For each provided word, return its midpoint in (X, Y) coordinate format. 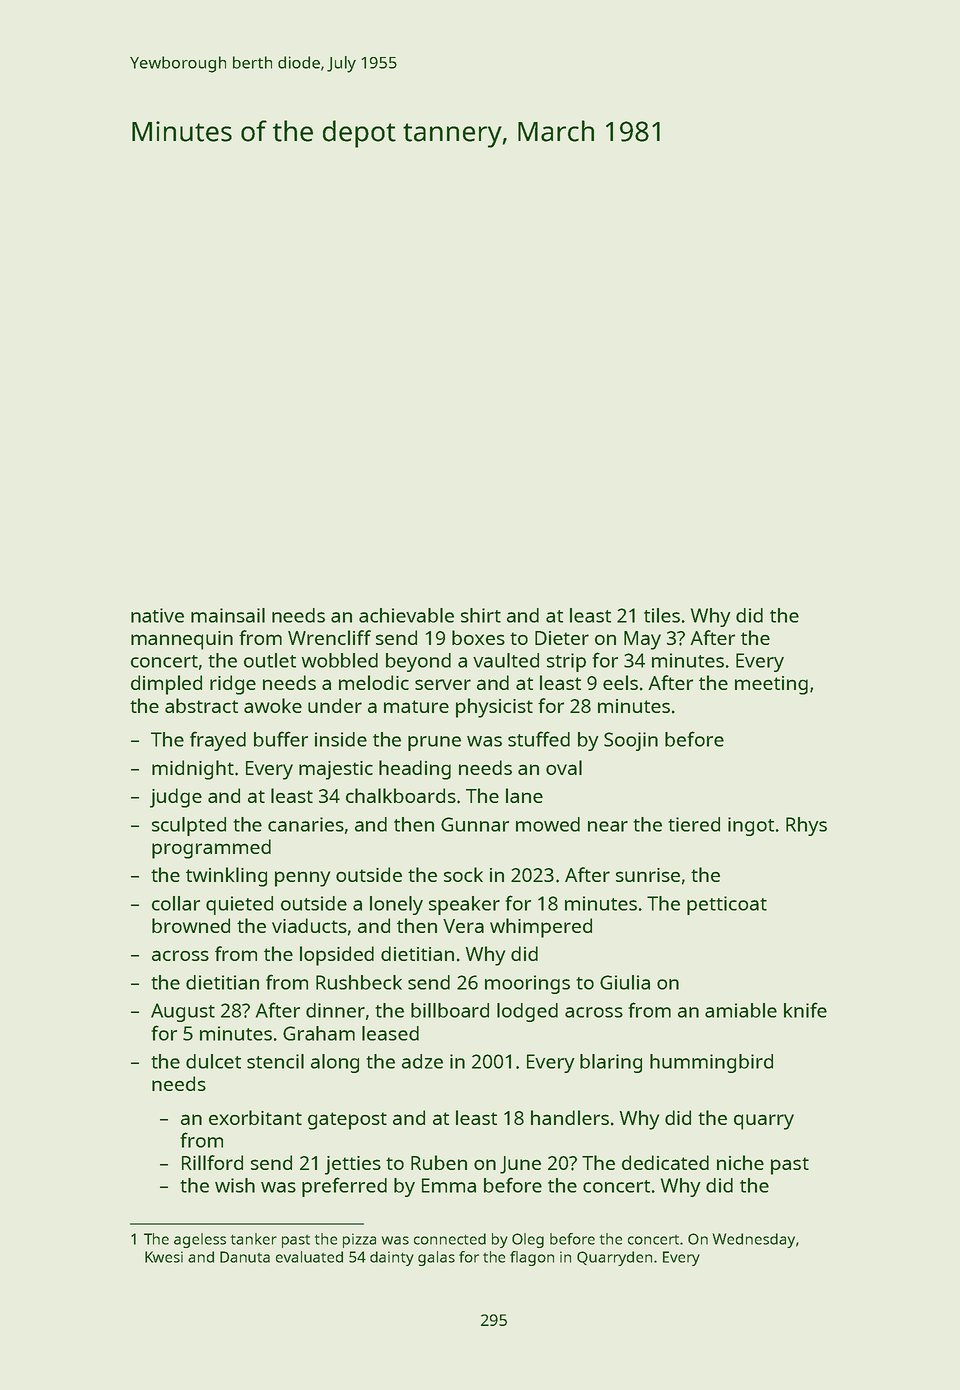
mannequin (182, 640)
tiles (662, 615)
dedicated (665, 1162)
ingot (751, 826)
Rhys (806, 826)
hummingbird (711, 1063)
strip (566, 662)
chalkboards (401, 795)
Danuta (245, 1257)
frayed (218, 741)
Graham (319, 1033)
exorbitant (255, 1117)
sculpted (189, 826)
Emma (449, 1185)
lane (524, 795)
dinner (335, 1010)
